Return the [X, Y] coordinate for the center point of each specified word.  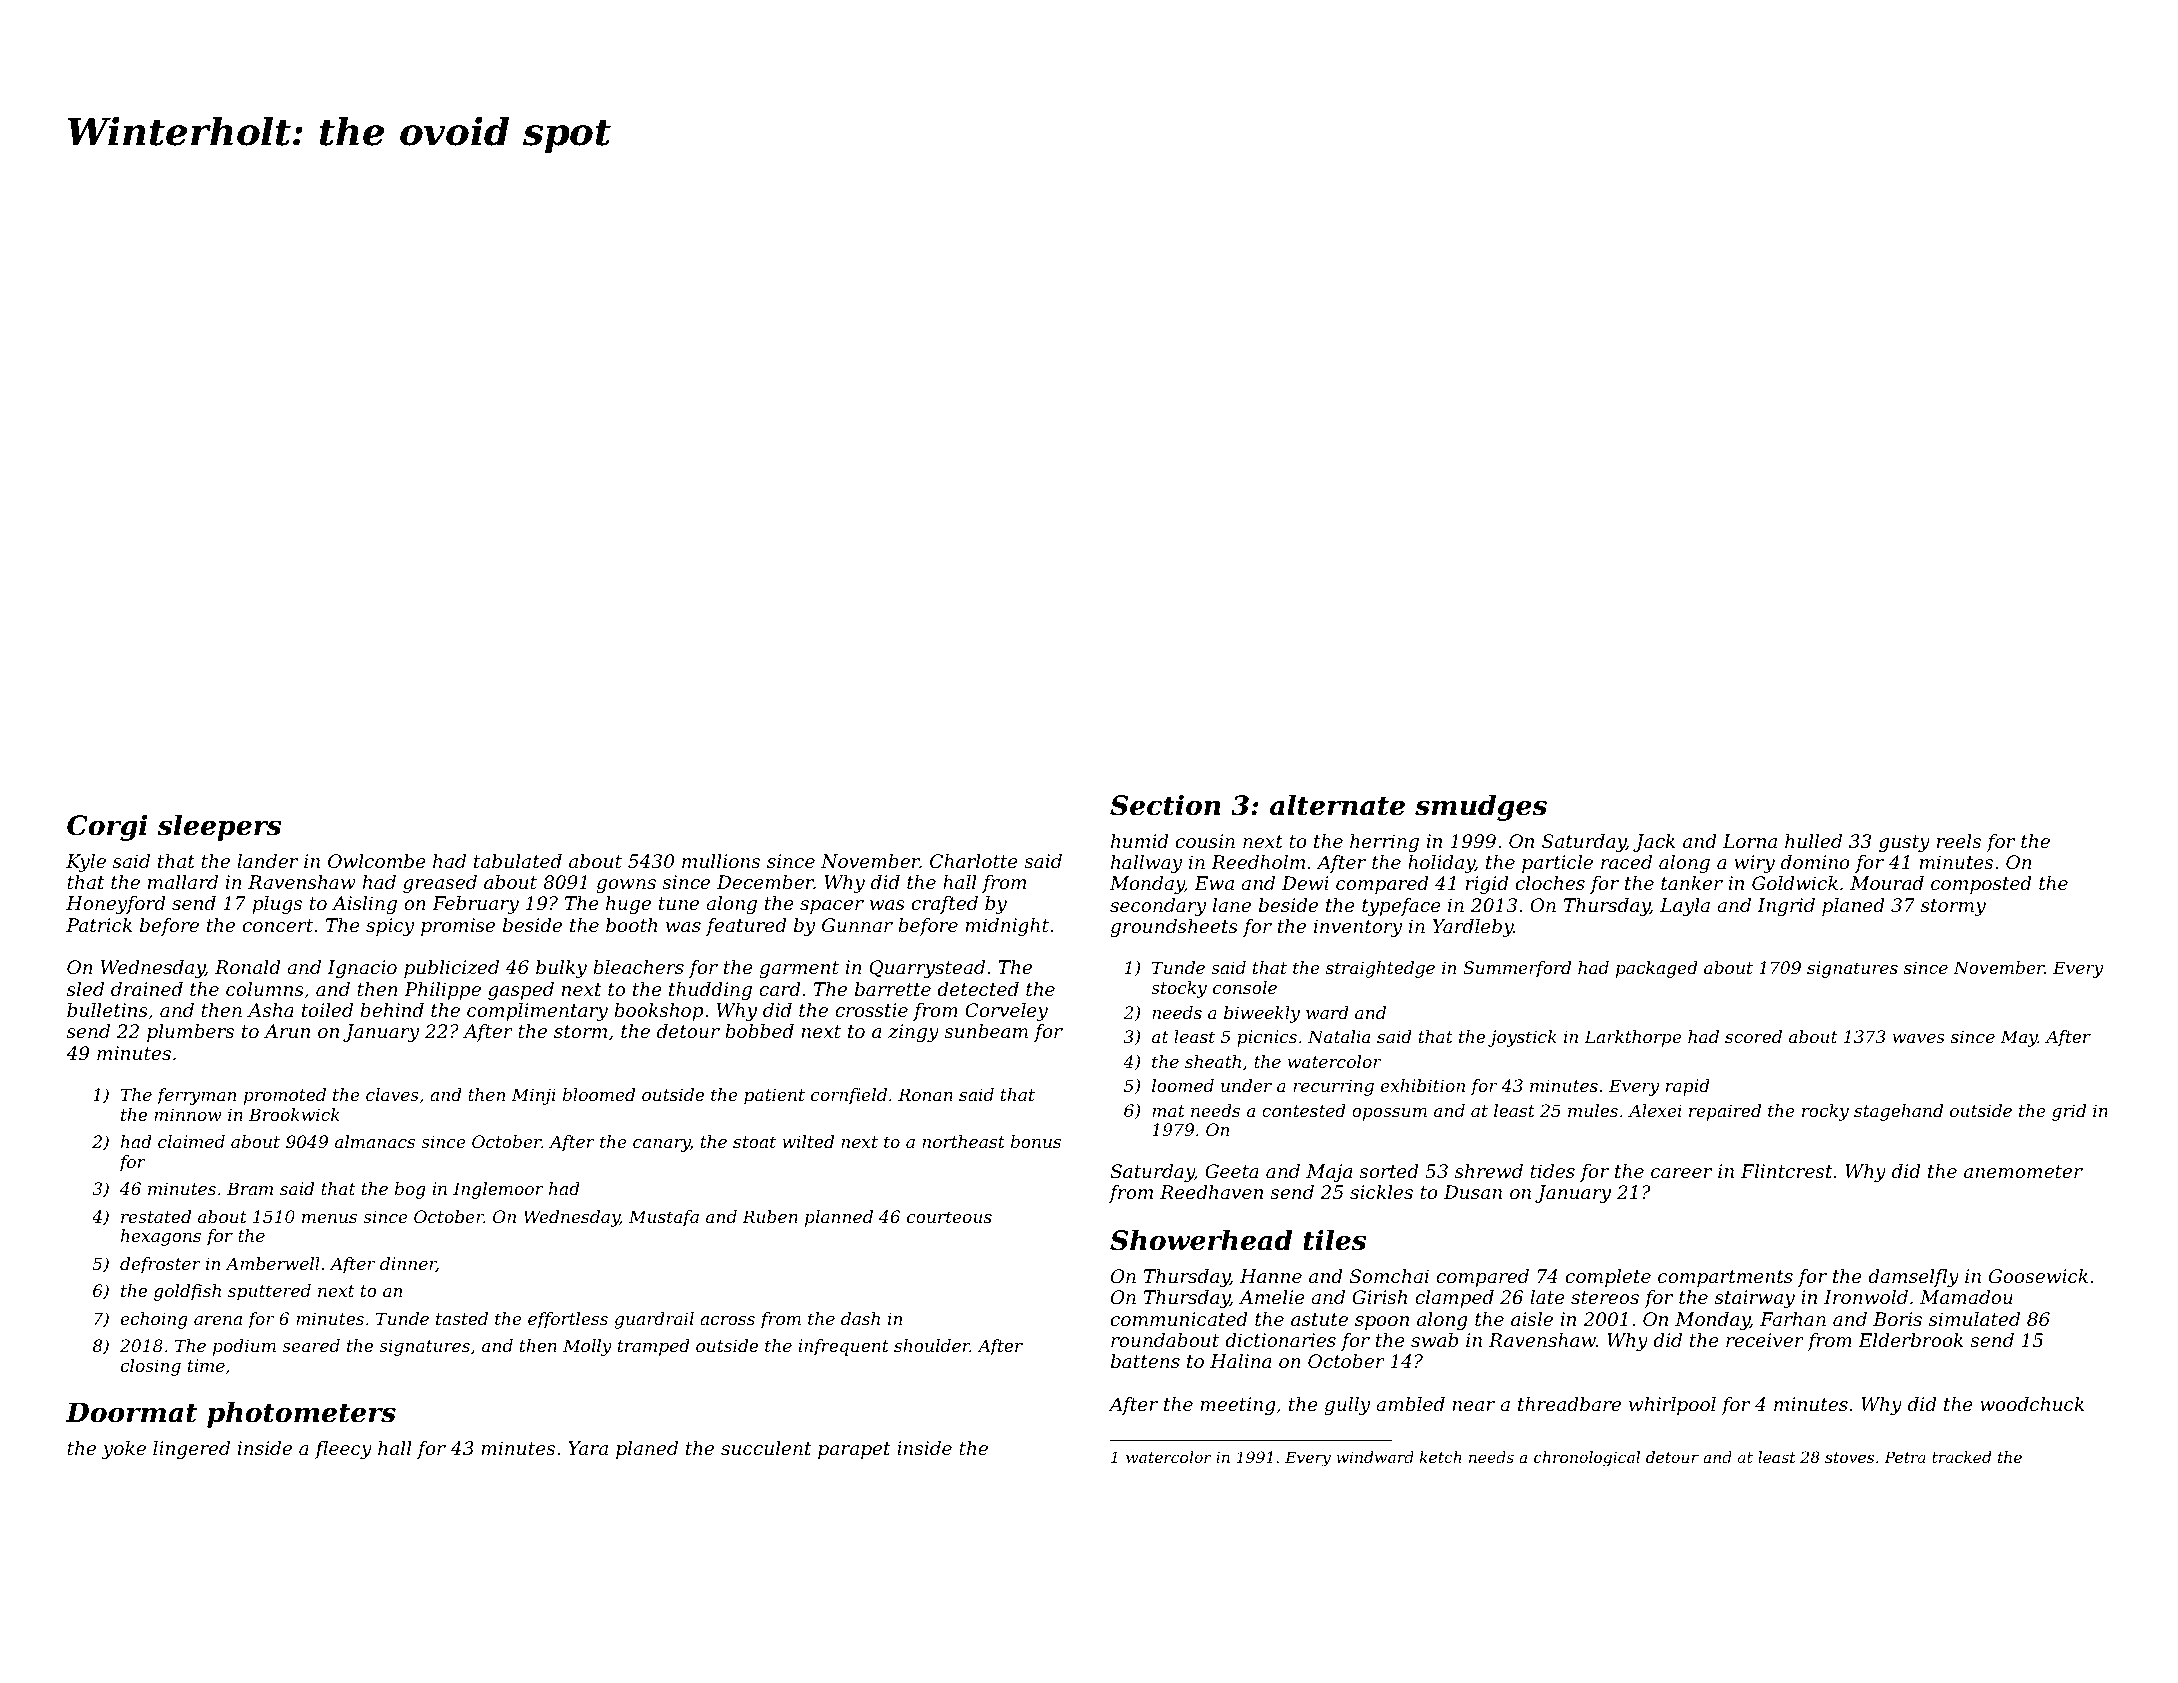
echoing [154, 1320]
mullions [721, 861]
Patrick [99, 925]
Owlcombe [377, 861]
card [780, 989]
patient [774, 1096]
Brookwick [294, 1114]
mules [1593, 1110]
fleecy [343, 1450]
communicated [1179, 1319]
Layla [1685, 907]
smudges [1481, 807]
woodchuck [2032, 1404]
